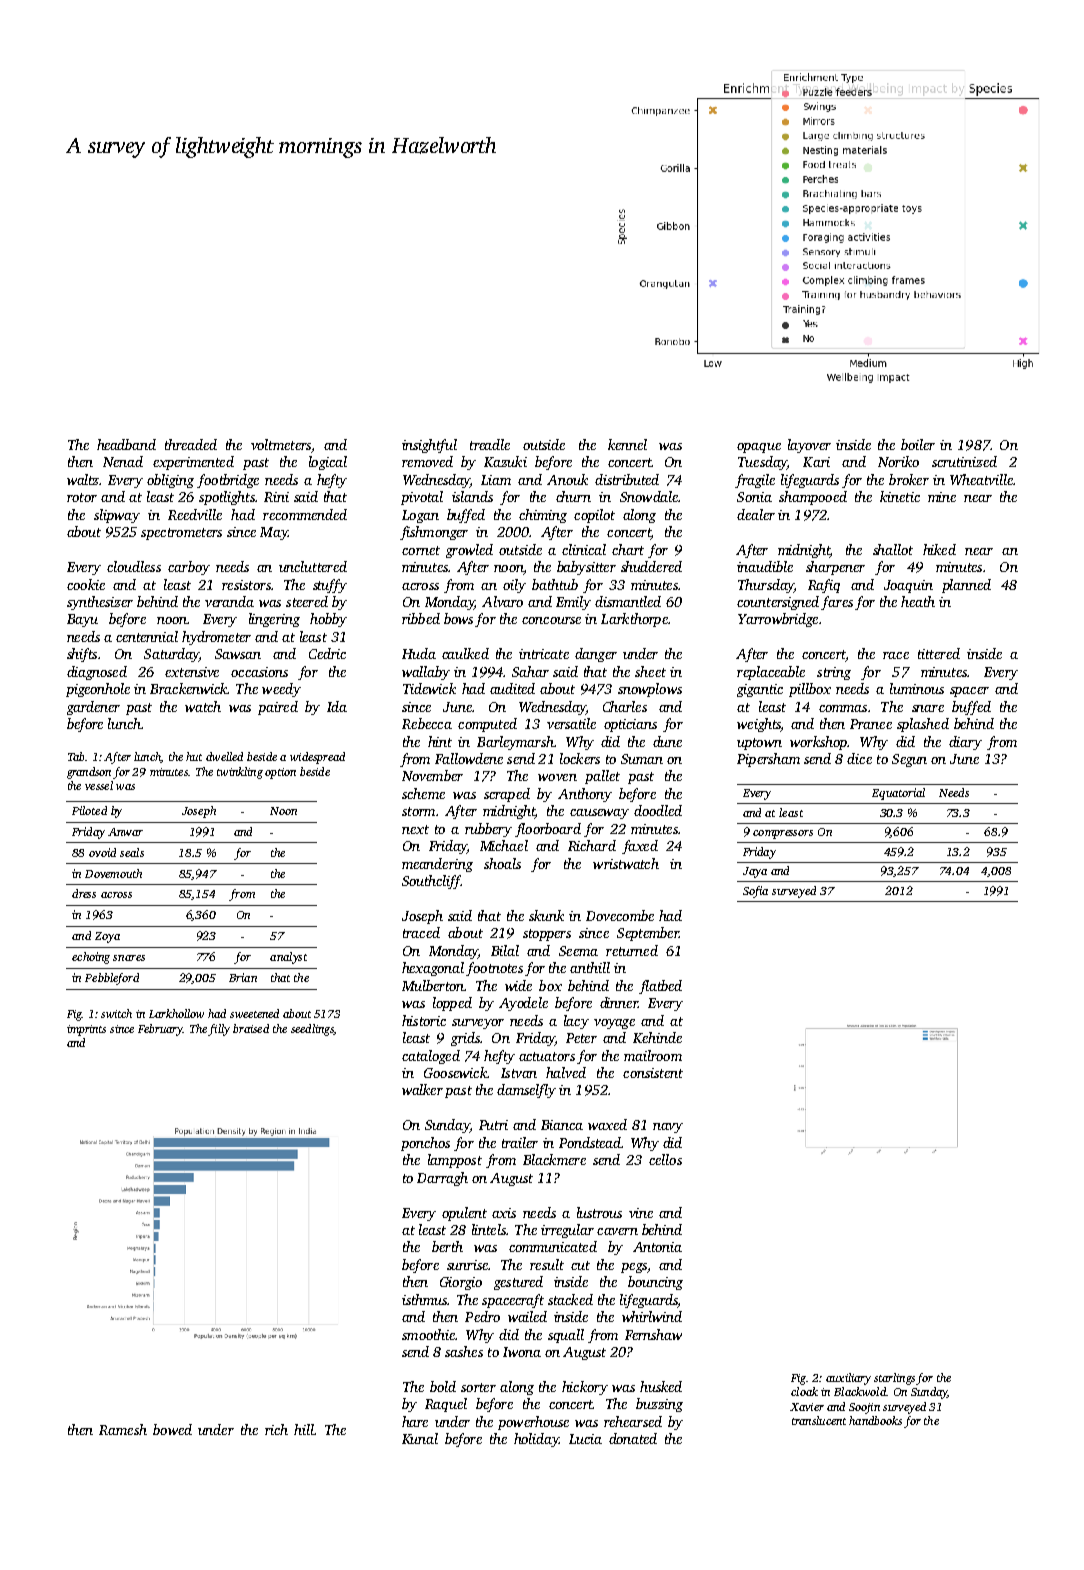  Describe the element at coordinates (759, 448) in the image. I see `opaque` at that location.
